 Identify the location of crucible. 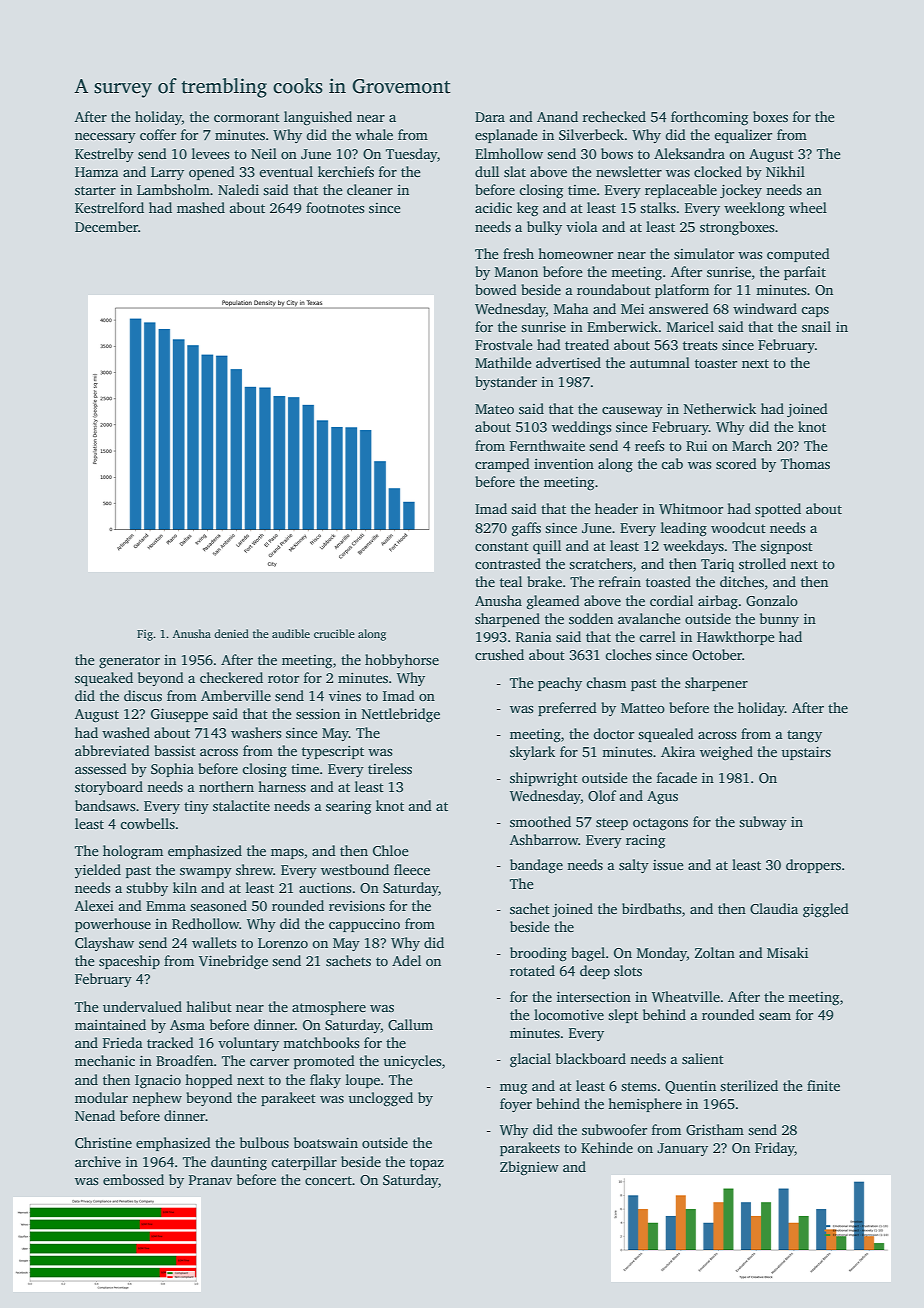
(334, 633).
